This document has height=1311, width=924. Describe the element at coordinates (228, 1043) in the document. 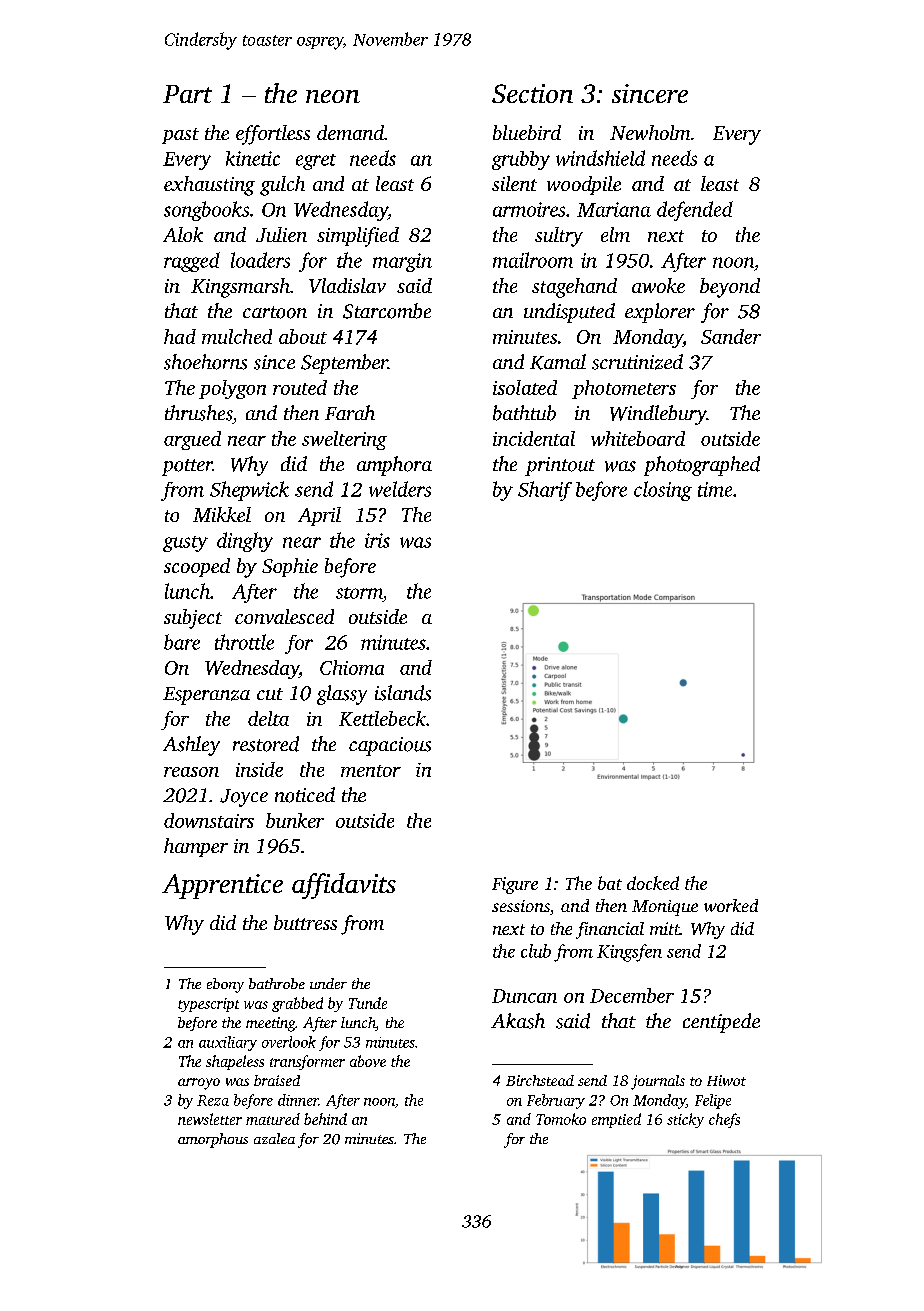

I see `auxiliary` at that location.
